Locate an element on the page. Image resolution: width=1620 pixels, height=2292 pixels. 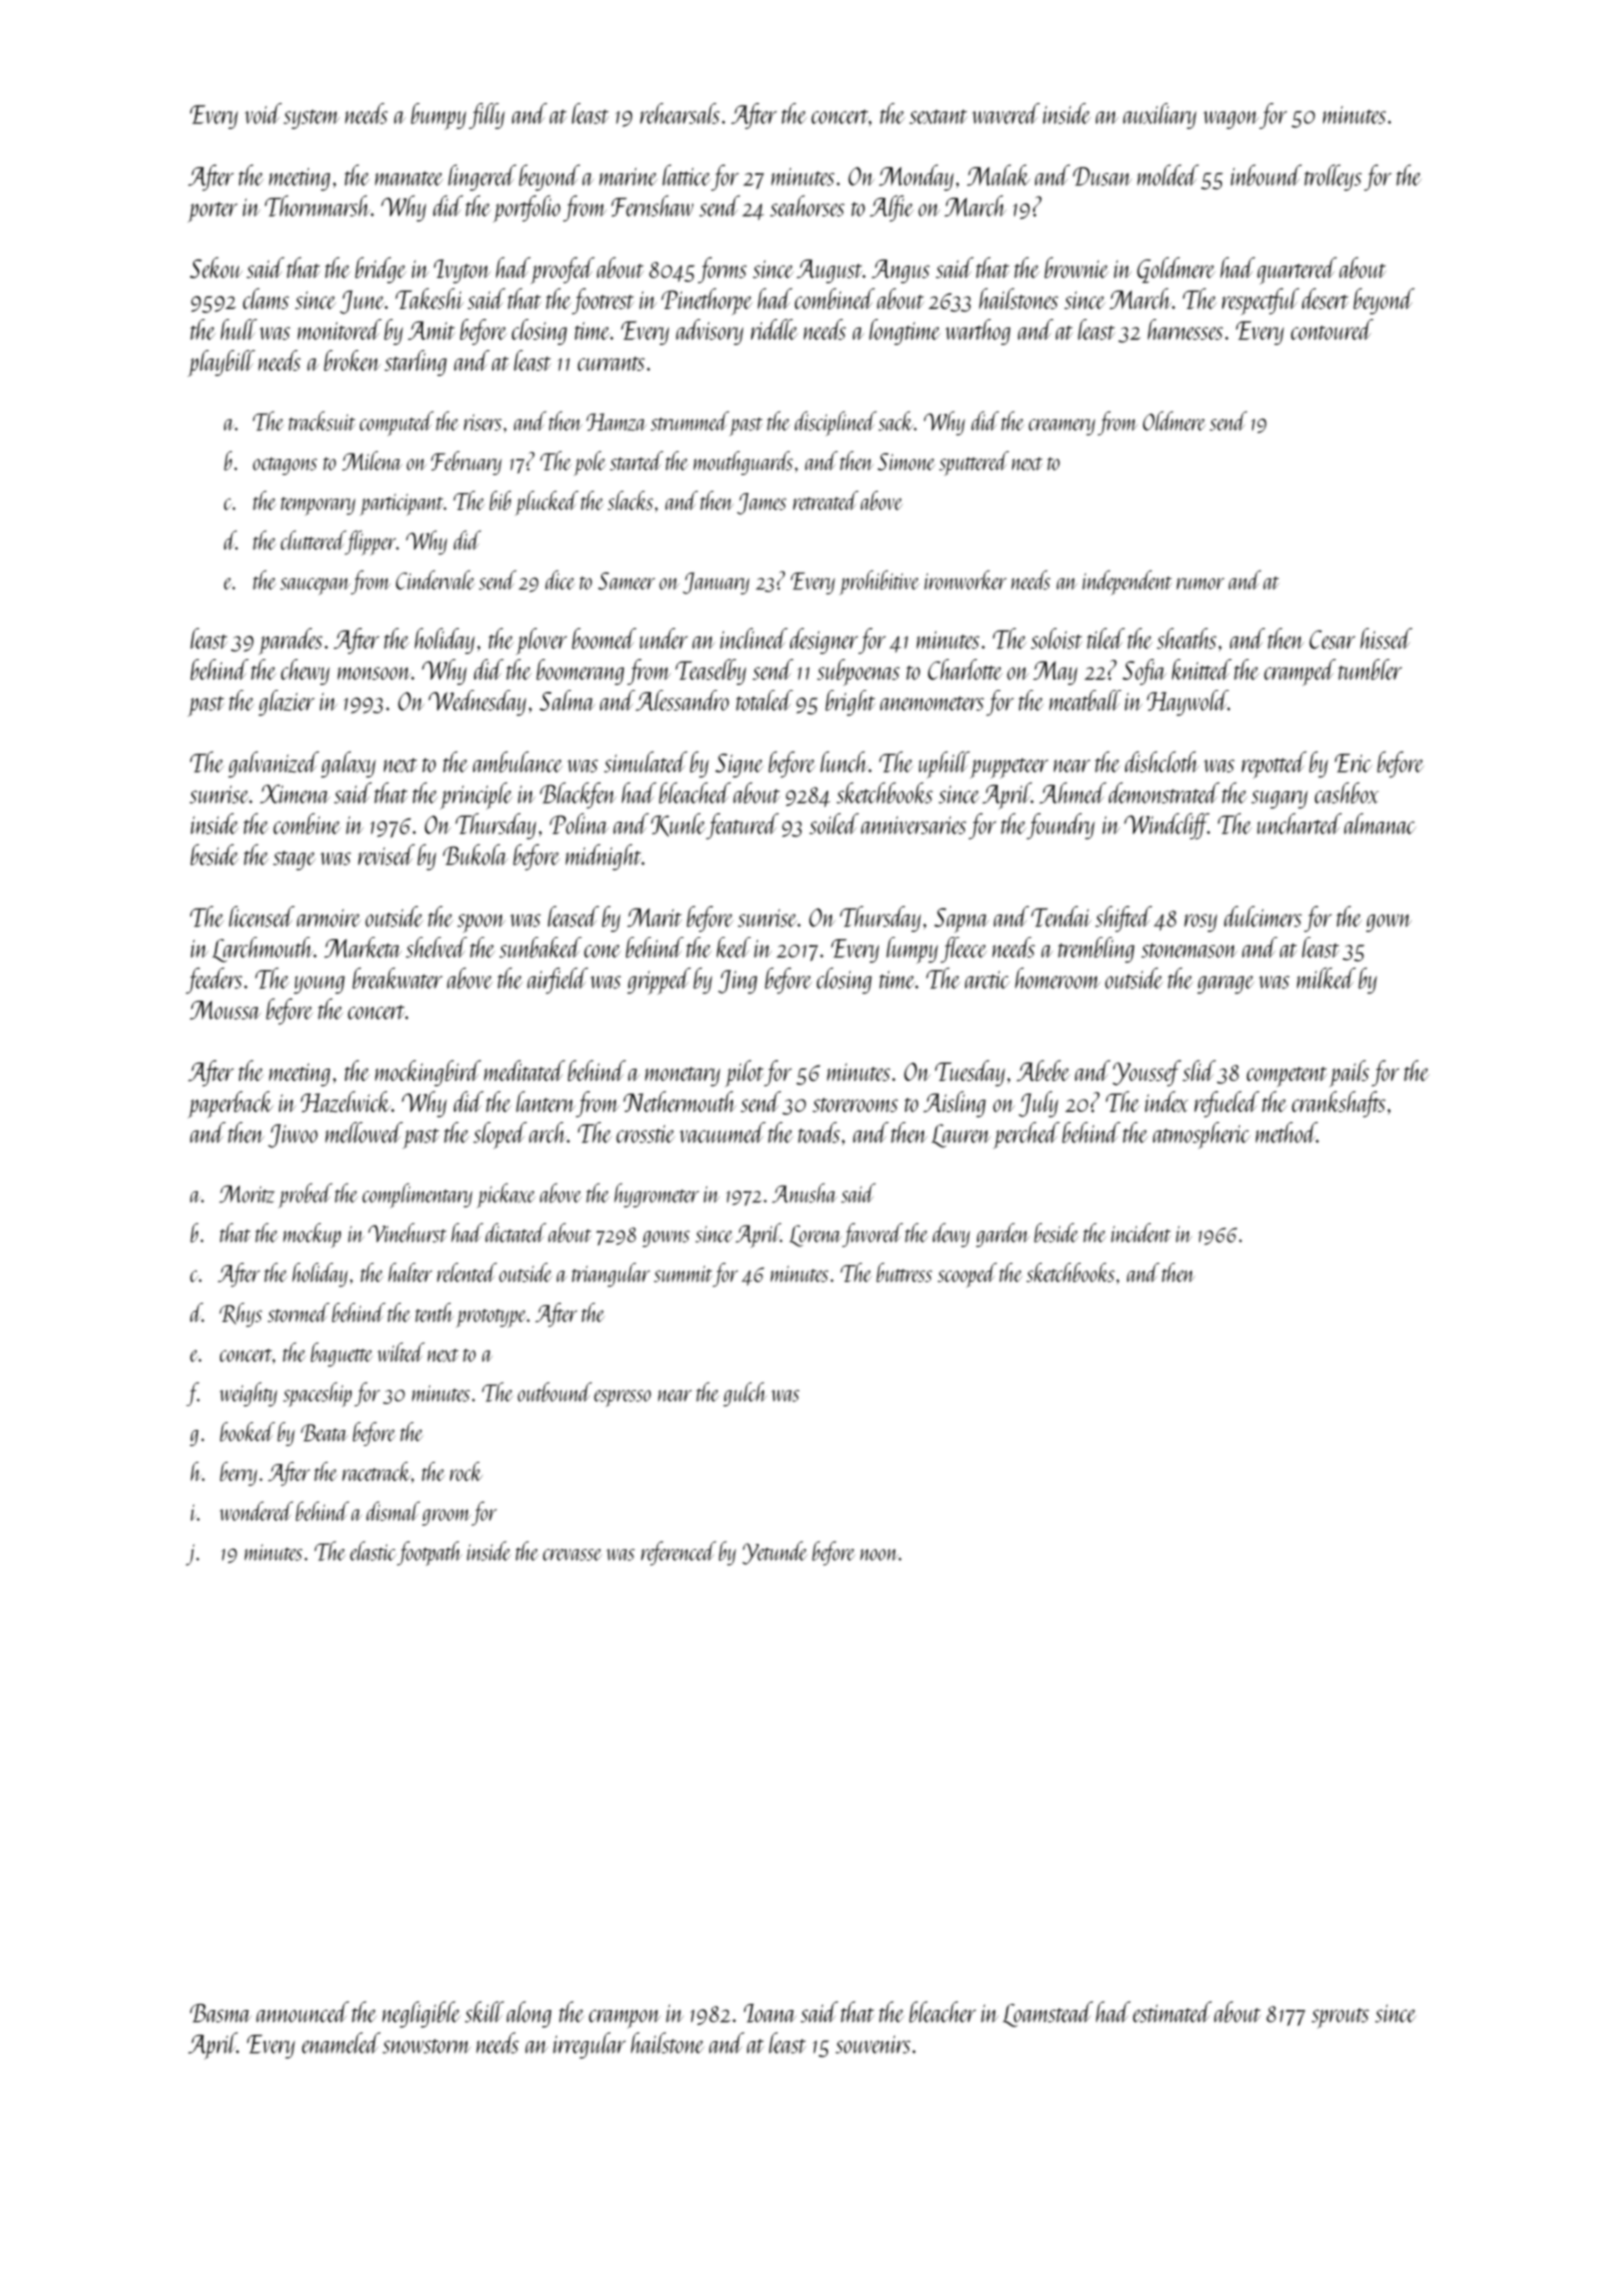
sprouts is located at coordinates (1340, 2018).
